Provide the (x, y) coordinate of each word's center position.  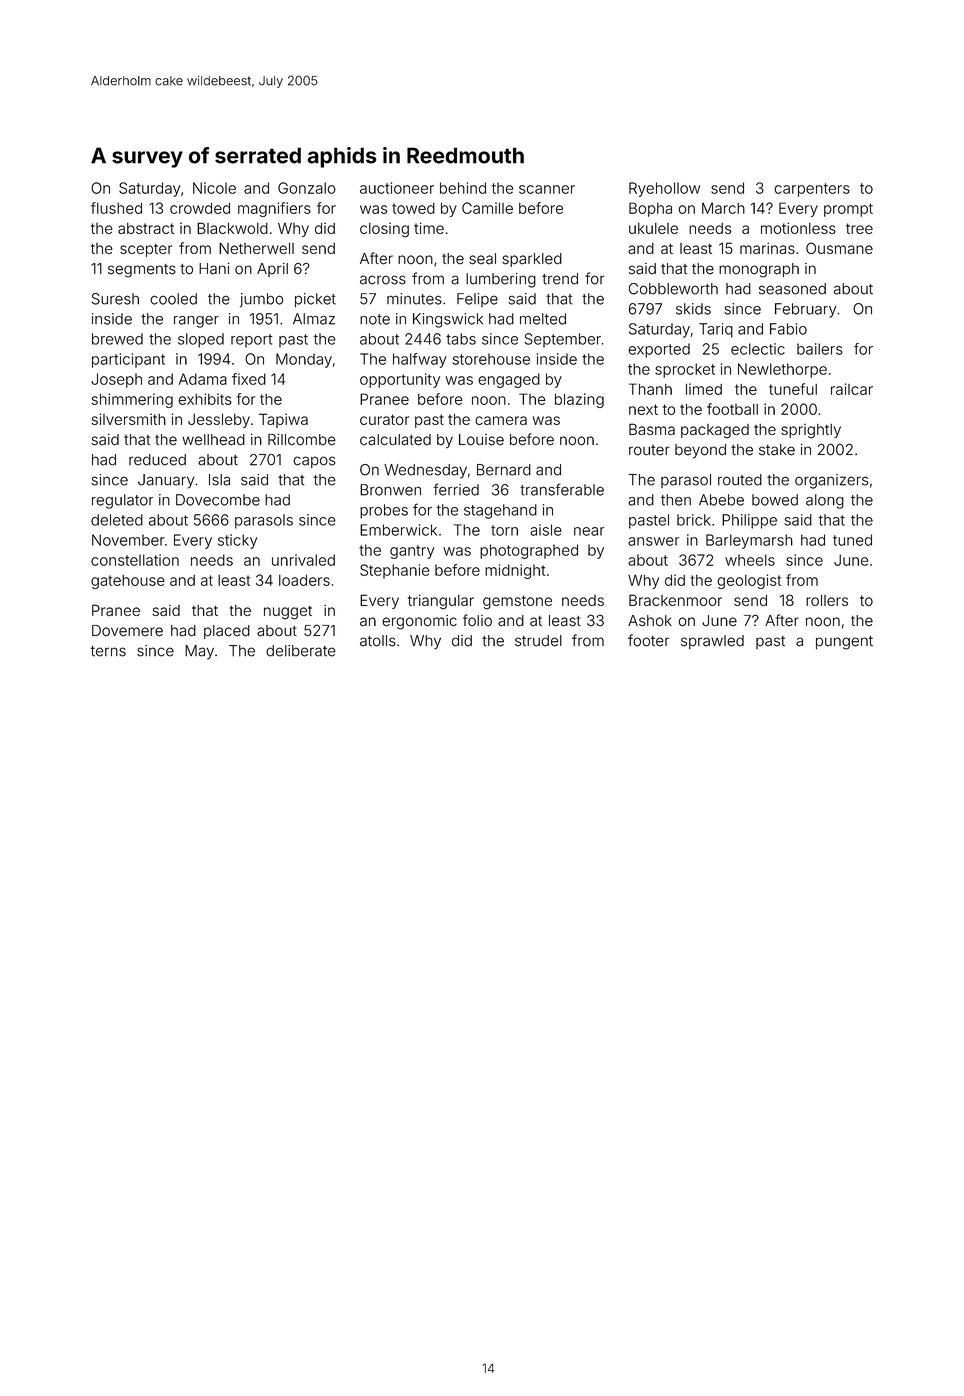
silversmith (129, 419)
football (732, 409)
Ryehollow (664, 189)
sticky (237, 541)
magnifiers (274, 209)
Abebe (721, 500)
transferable (562, 489)
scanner (547, 189)
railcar (852, 389)
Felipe (477, 300)
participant (128, 360)
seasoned (792, 289)
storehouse (491, 359)
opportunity (400, 380)
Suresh (115, 299)
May (199, 652)
